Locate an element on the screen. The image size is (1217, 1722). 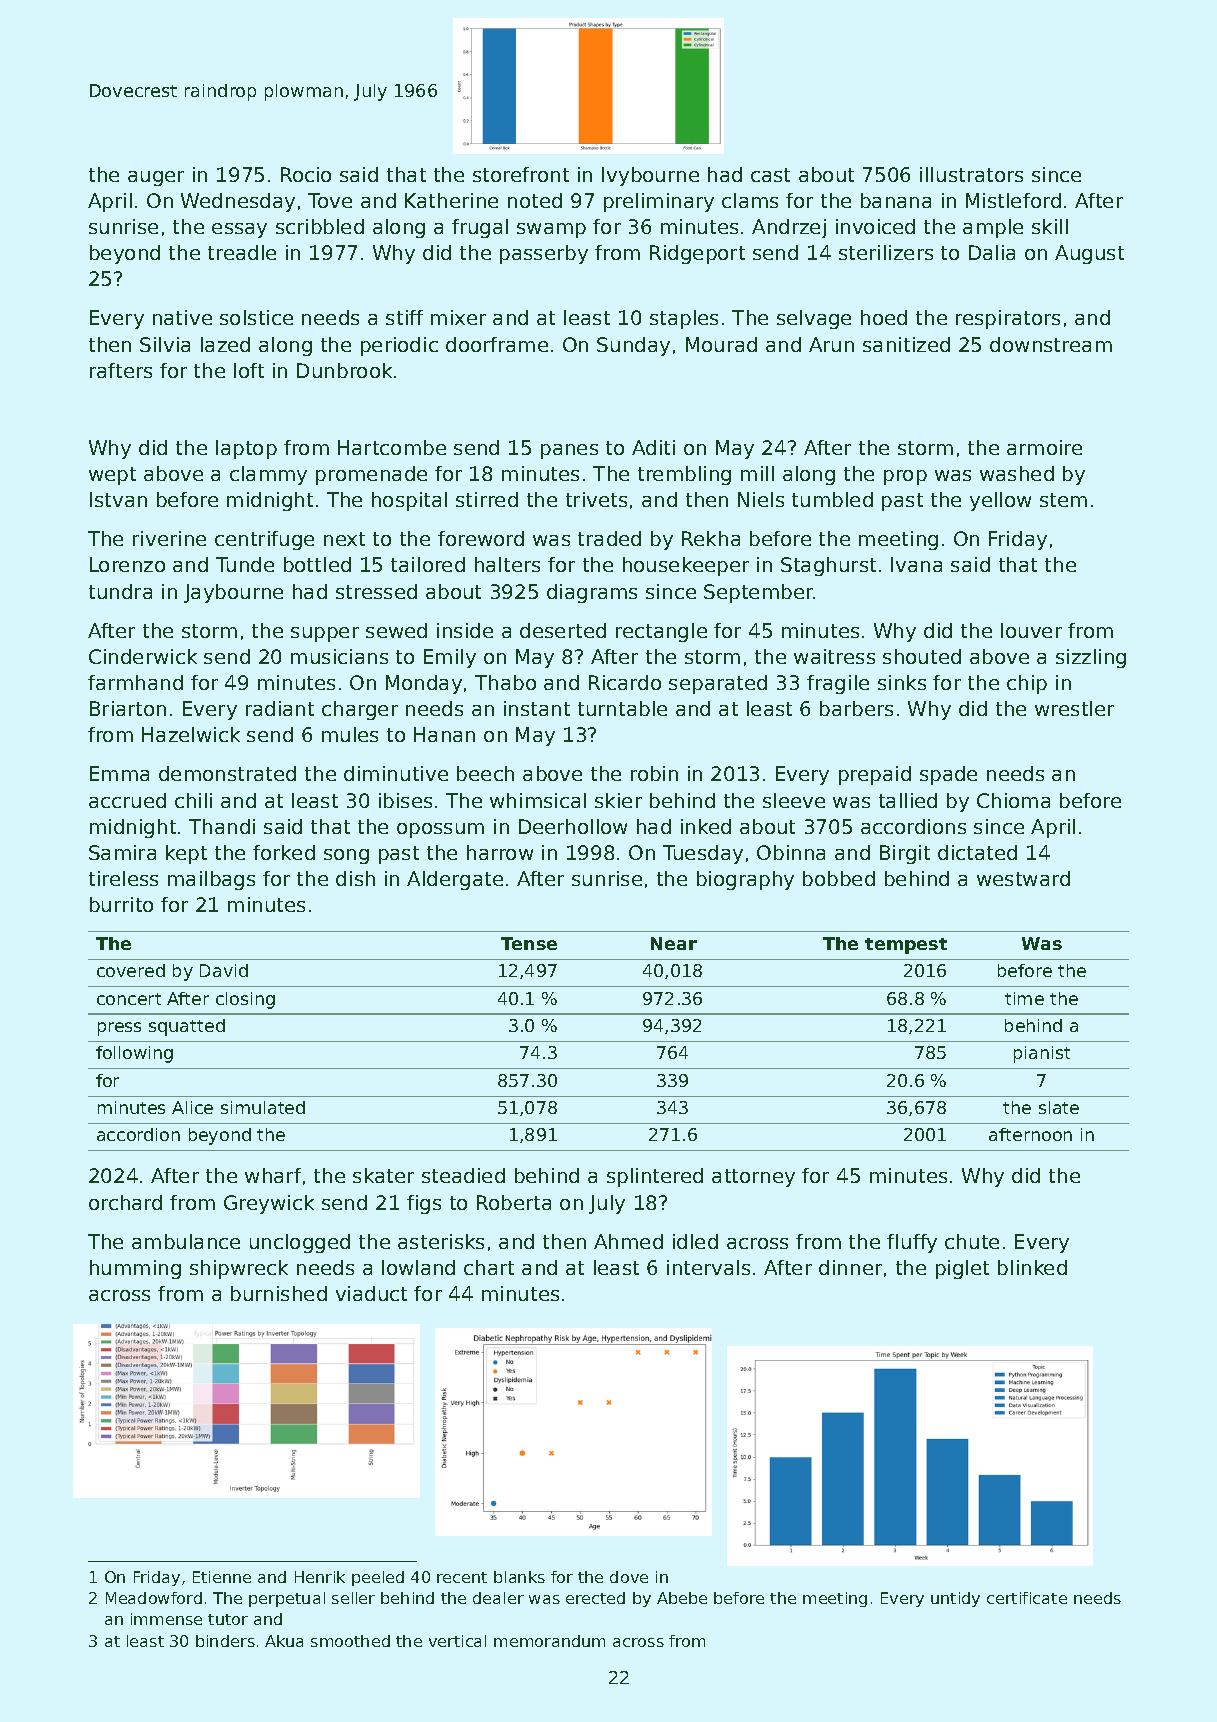
armoire is located at coordinates (1044, 447).
